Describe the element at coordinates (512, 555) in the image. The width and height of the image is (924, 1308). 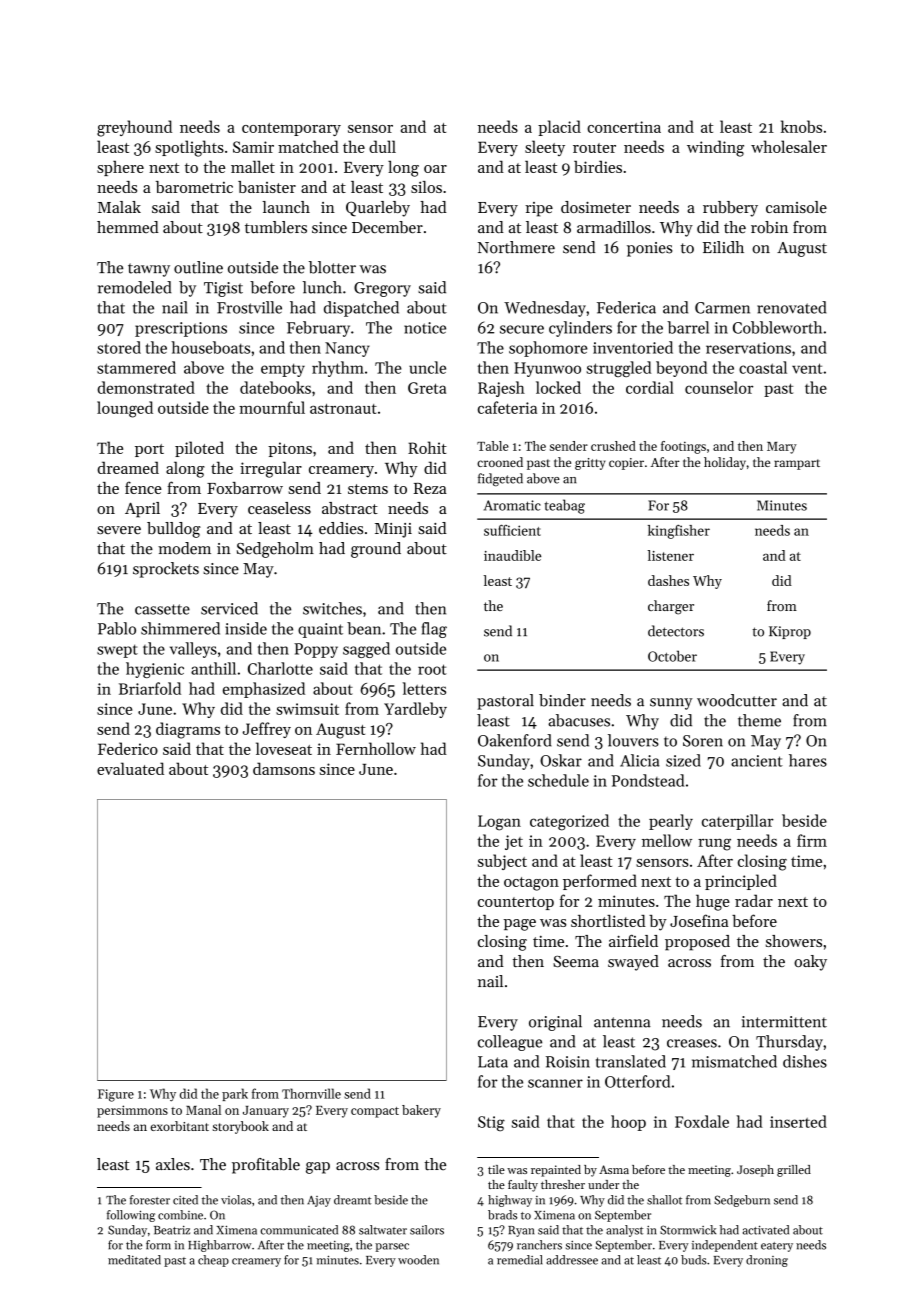
I see `inaudible` at that location.
